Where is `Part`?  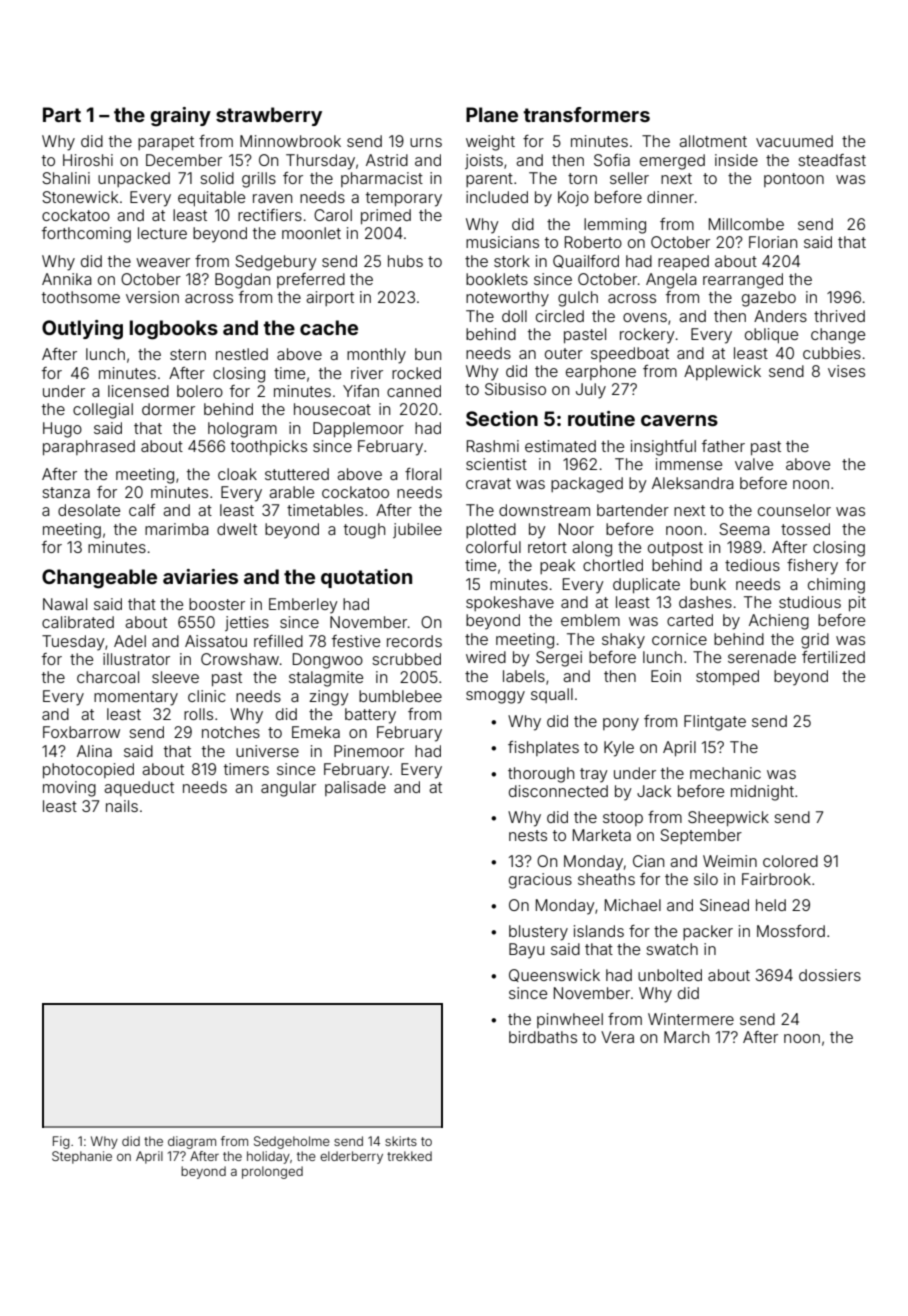 Part is located at coordinates (62, 114).
